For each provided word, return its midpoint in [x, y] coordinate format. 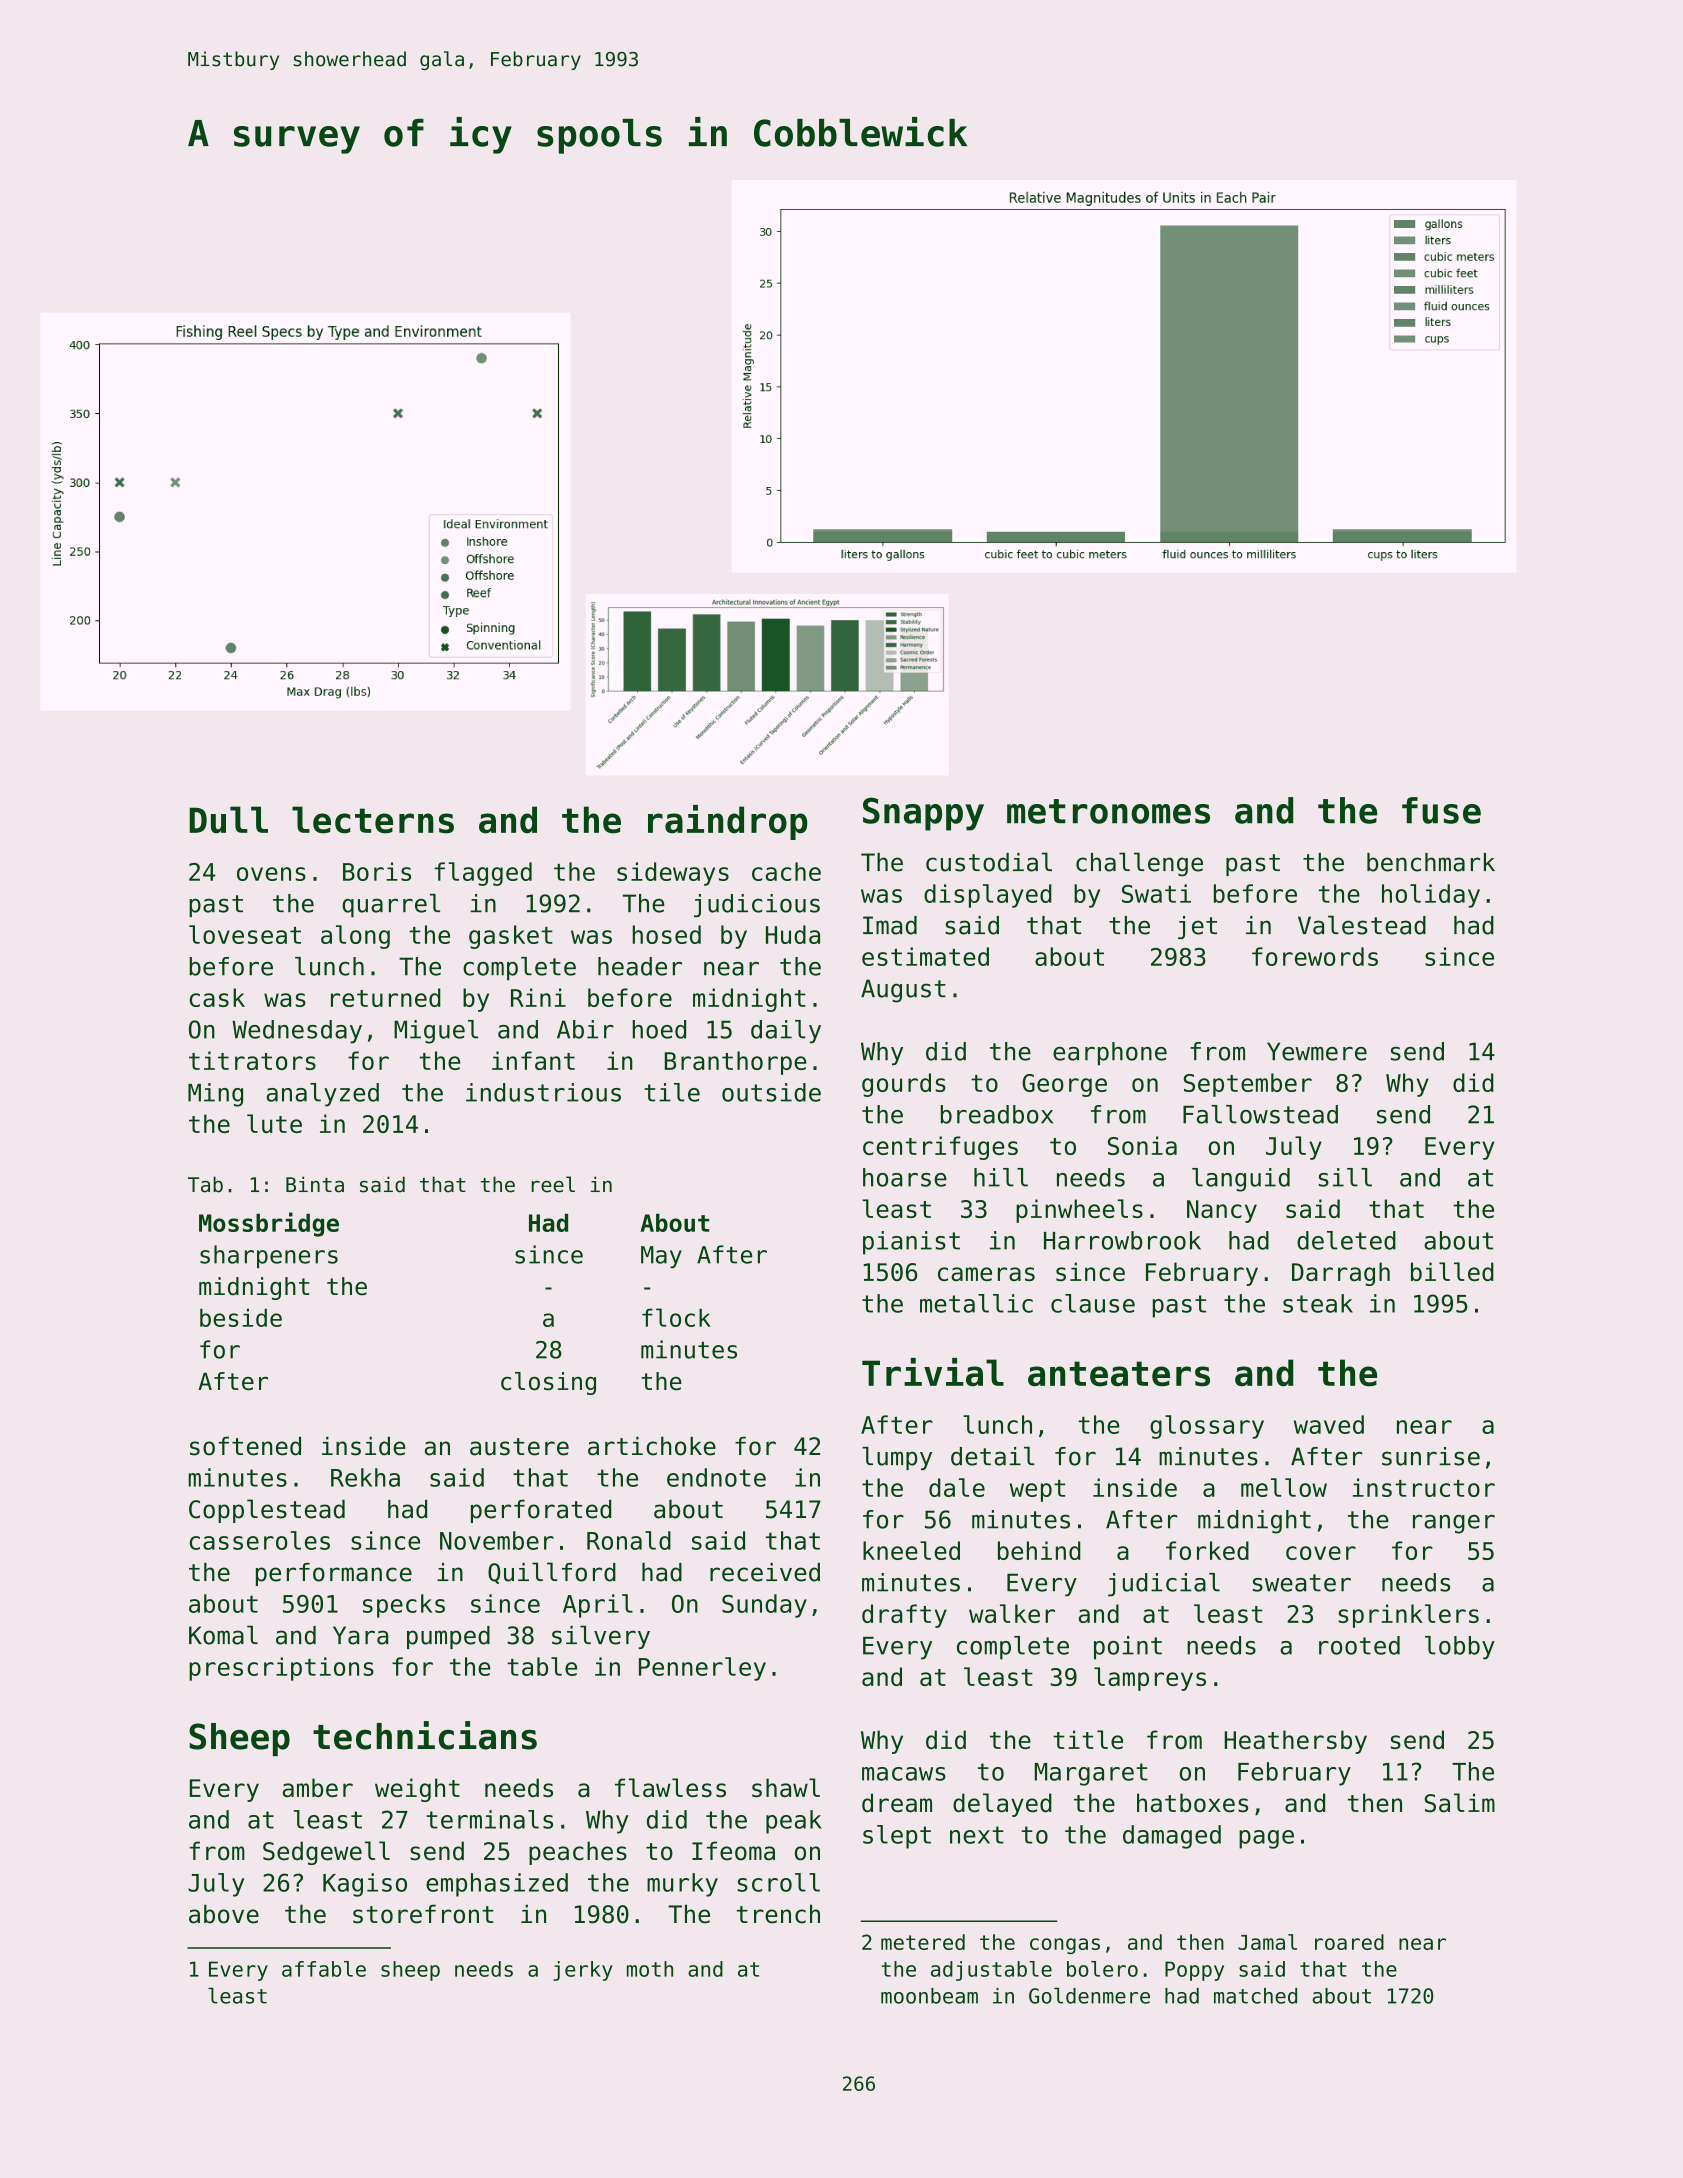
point [1128, 1648]
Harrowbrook [1122, 1240]
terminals [489, 1819]
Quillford [552, 1573]
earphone [1110, 1053]
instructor [1424, 1487]
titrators [252, 1060]
